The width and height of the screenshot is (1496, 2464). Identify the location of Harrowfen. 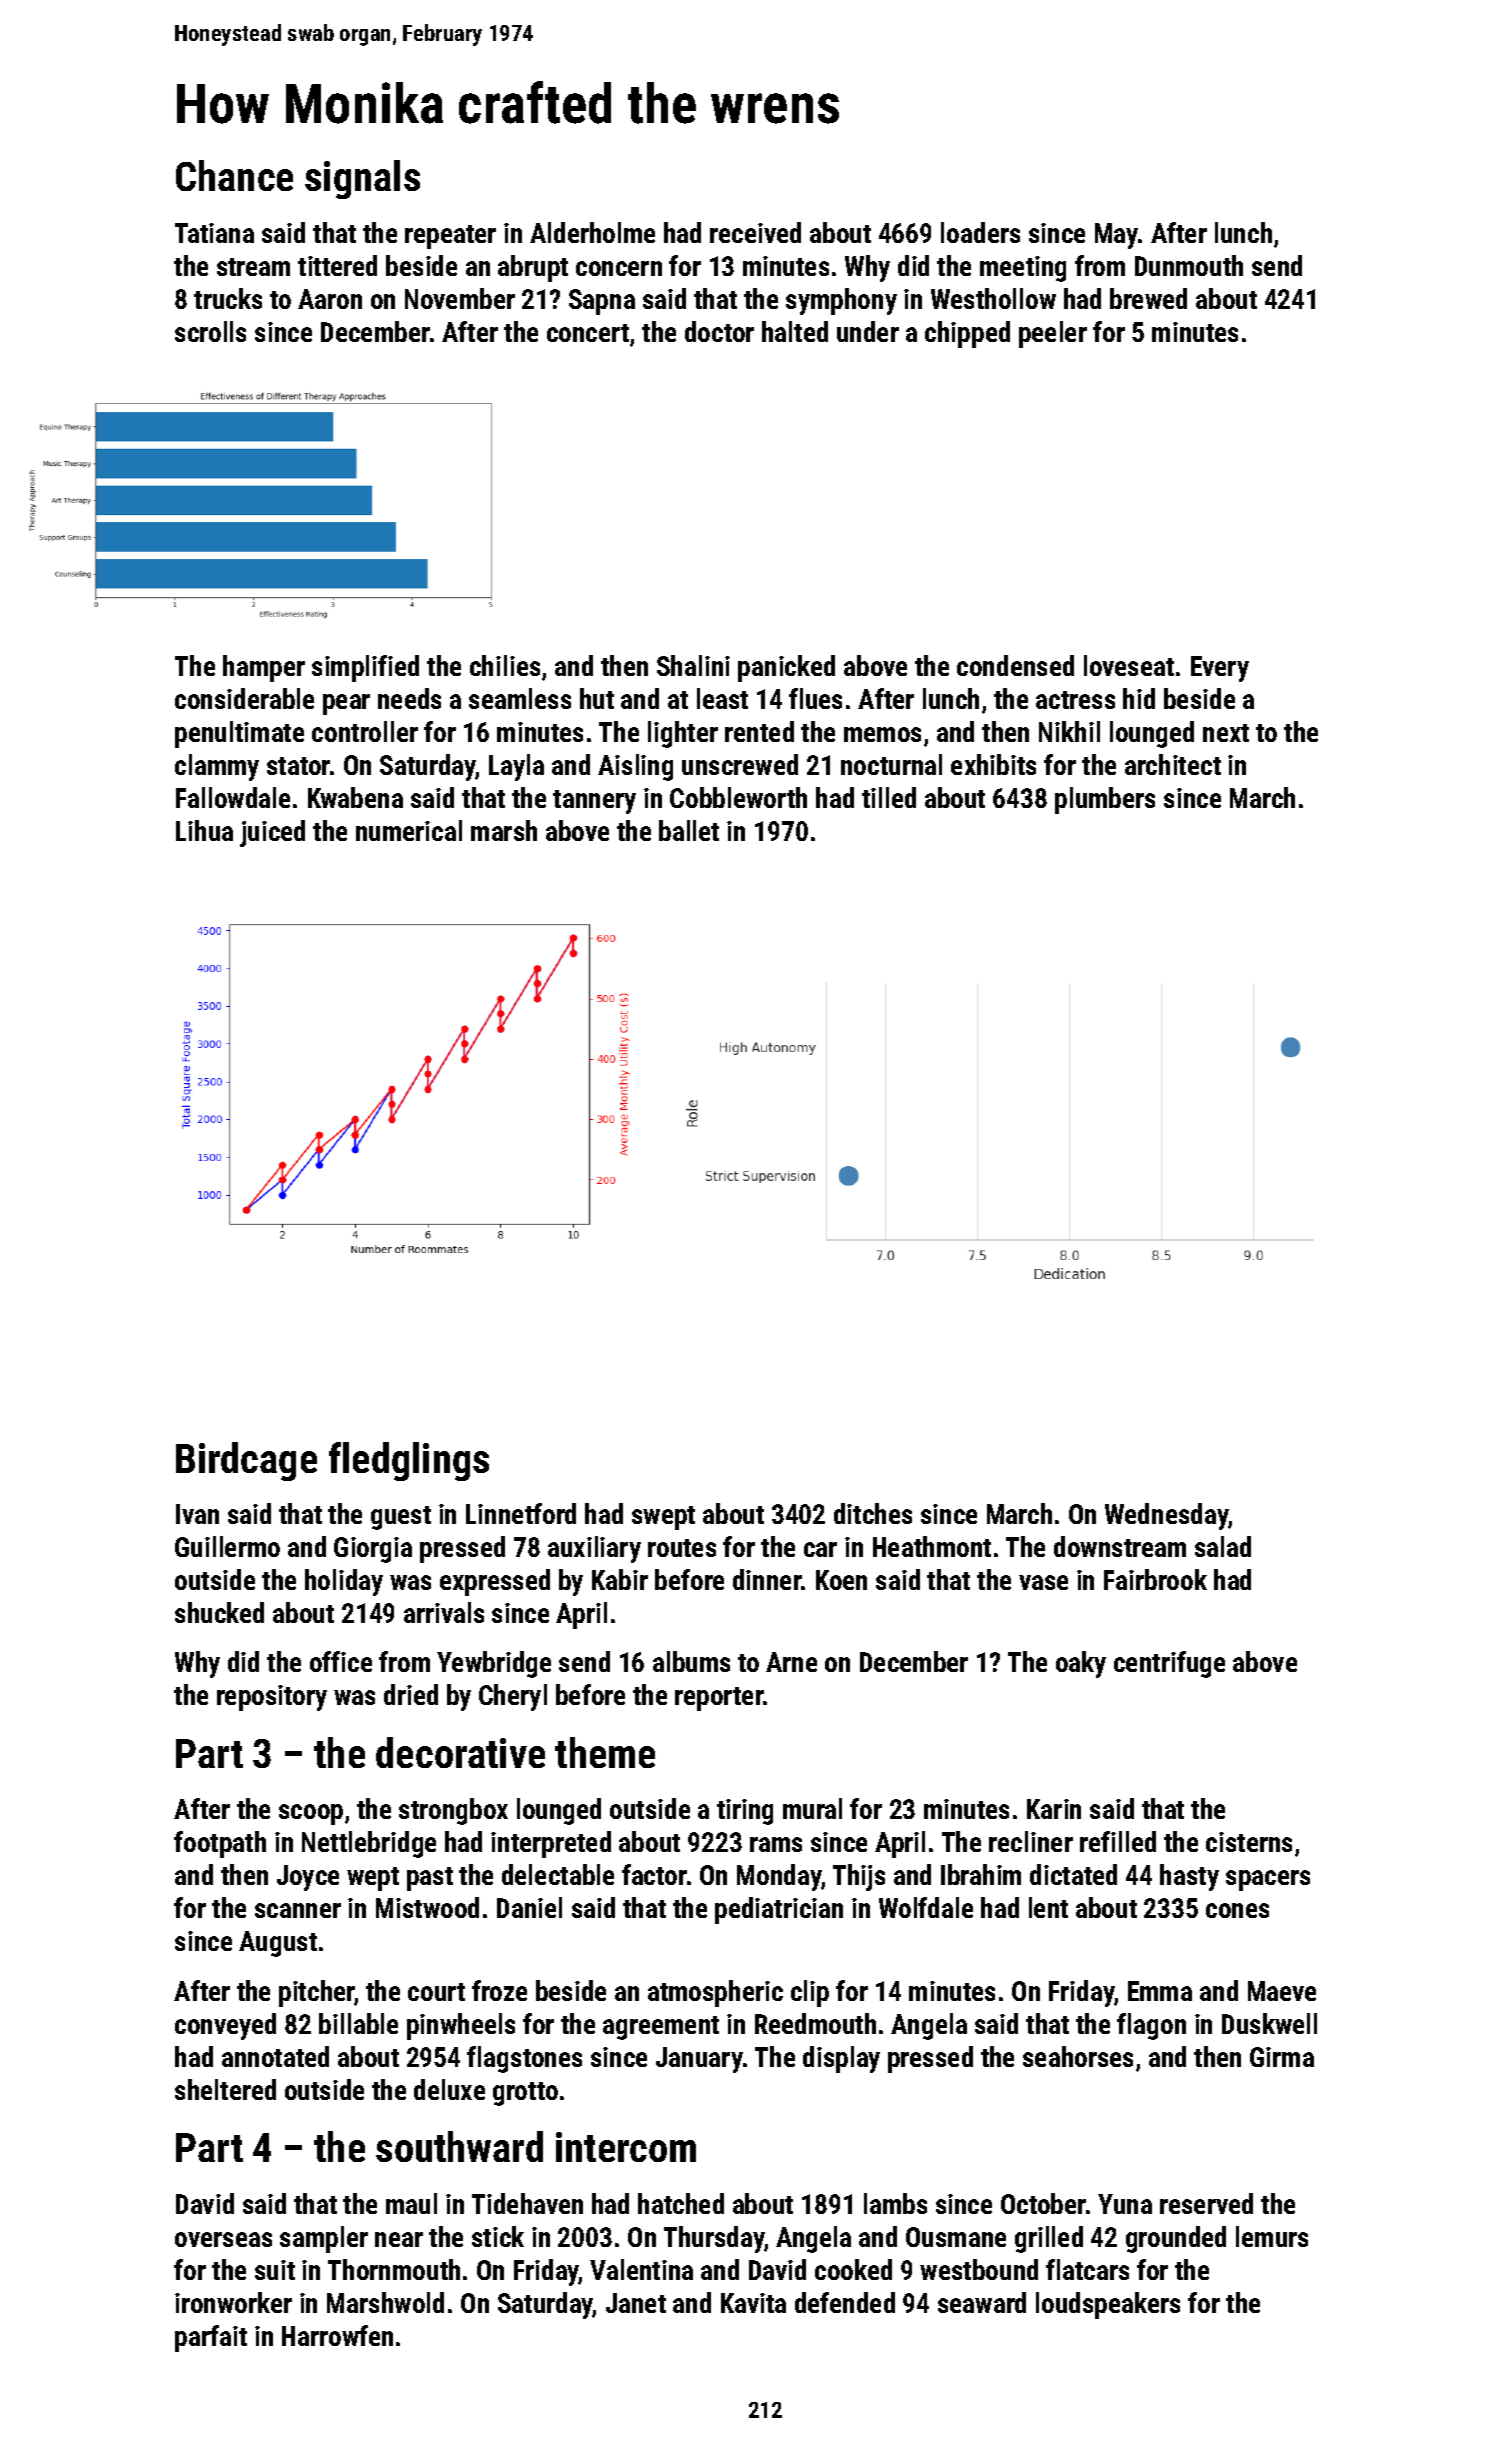
(337, 2335).
